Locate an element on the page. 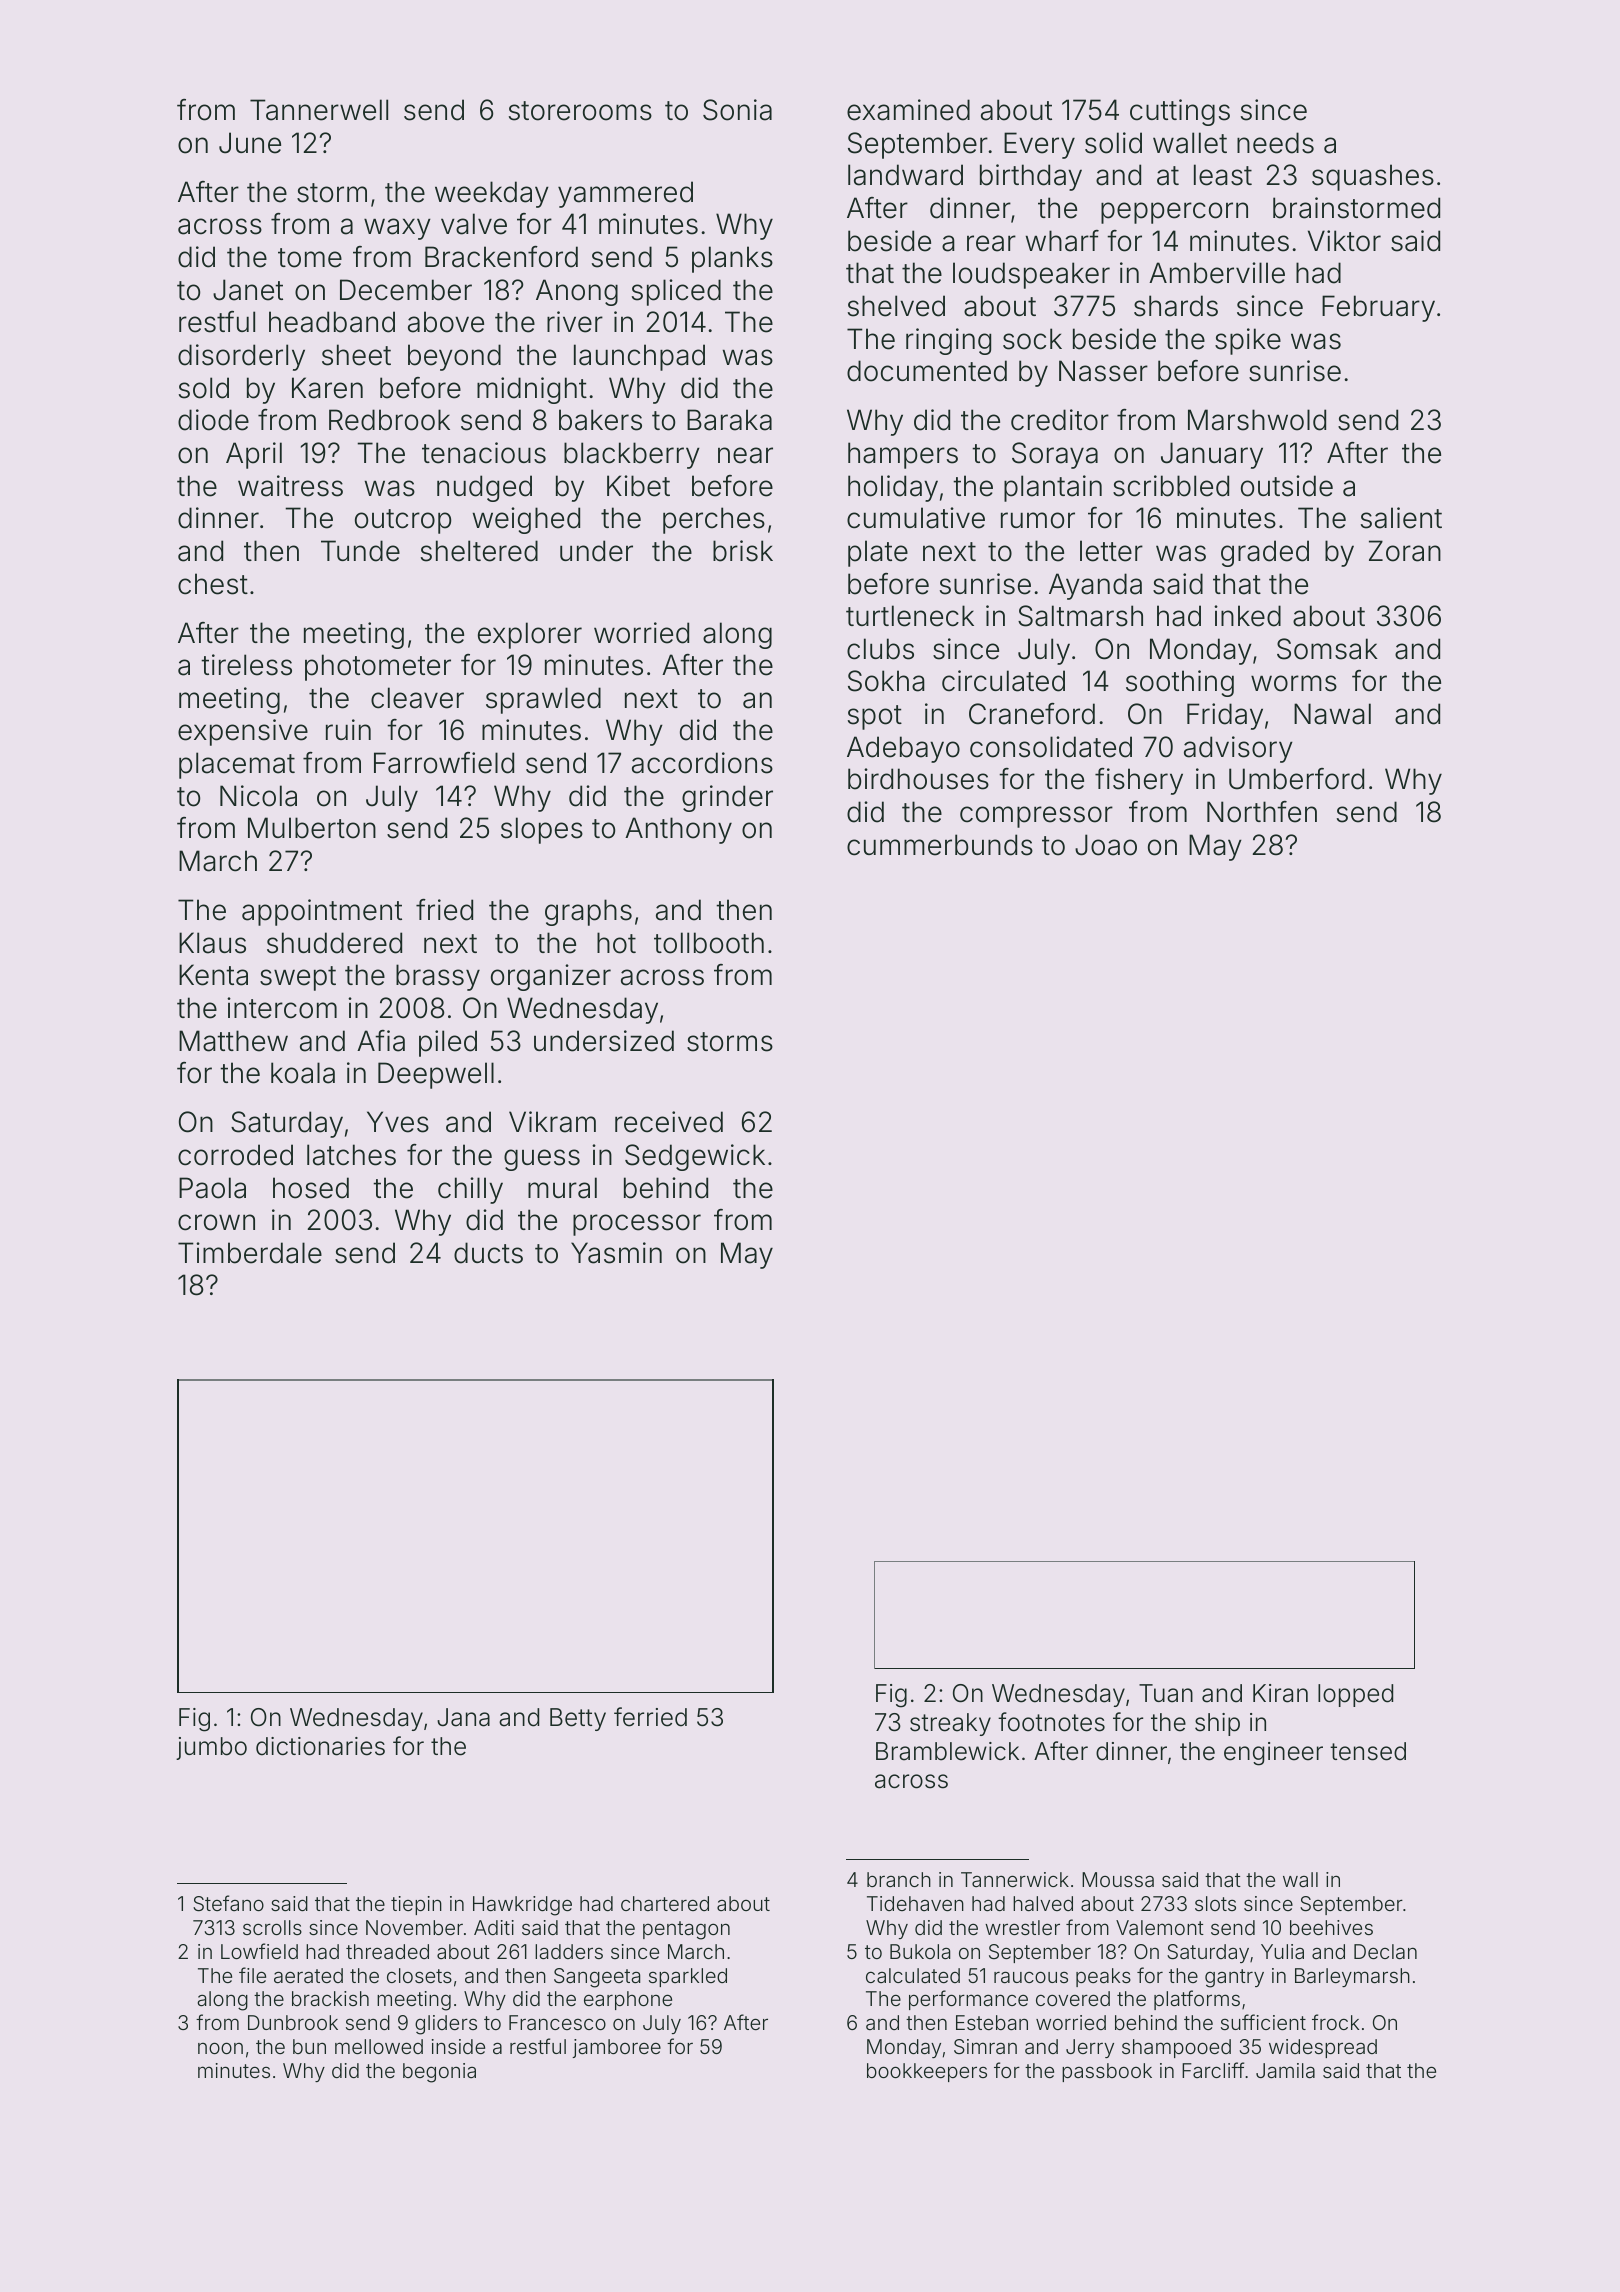 The image size is (1620, 2292). Jamila is located at coordinates (1285, 2070).
